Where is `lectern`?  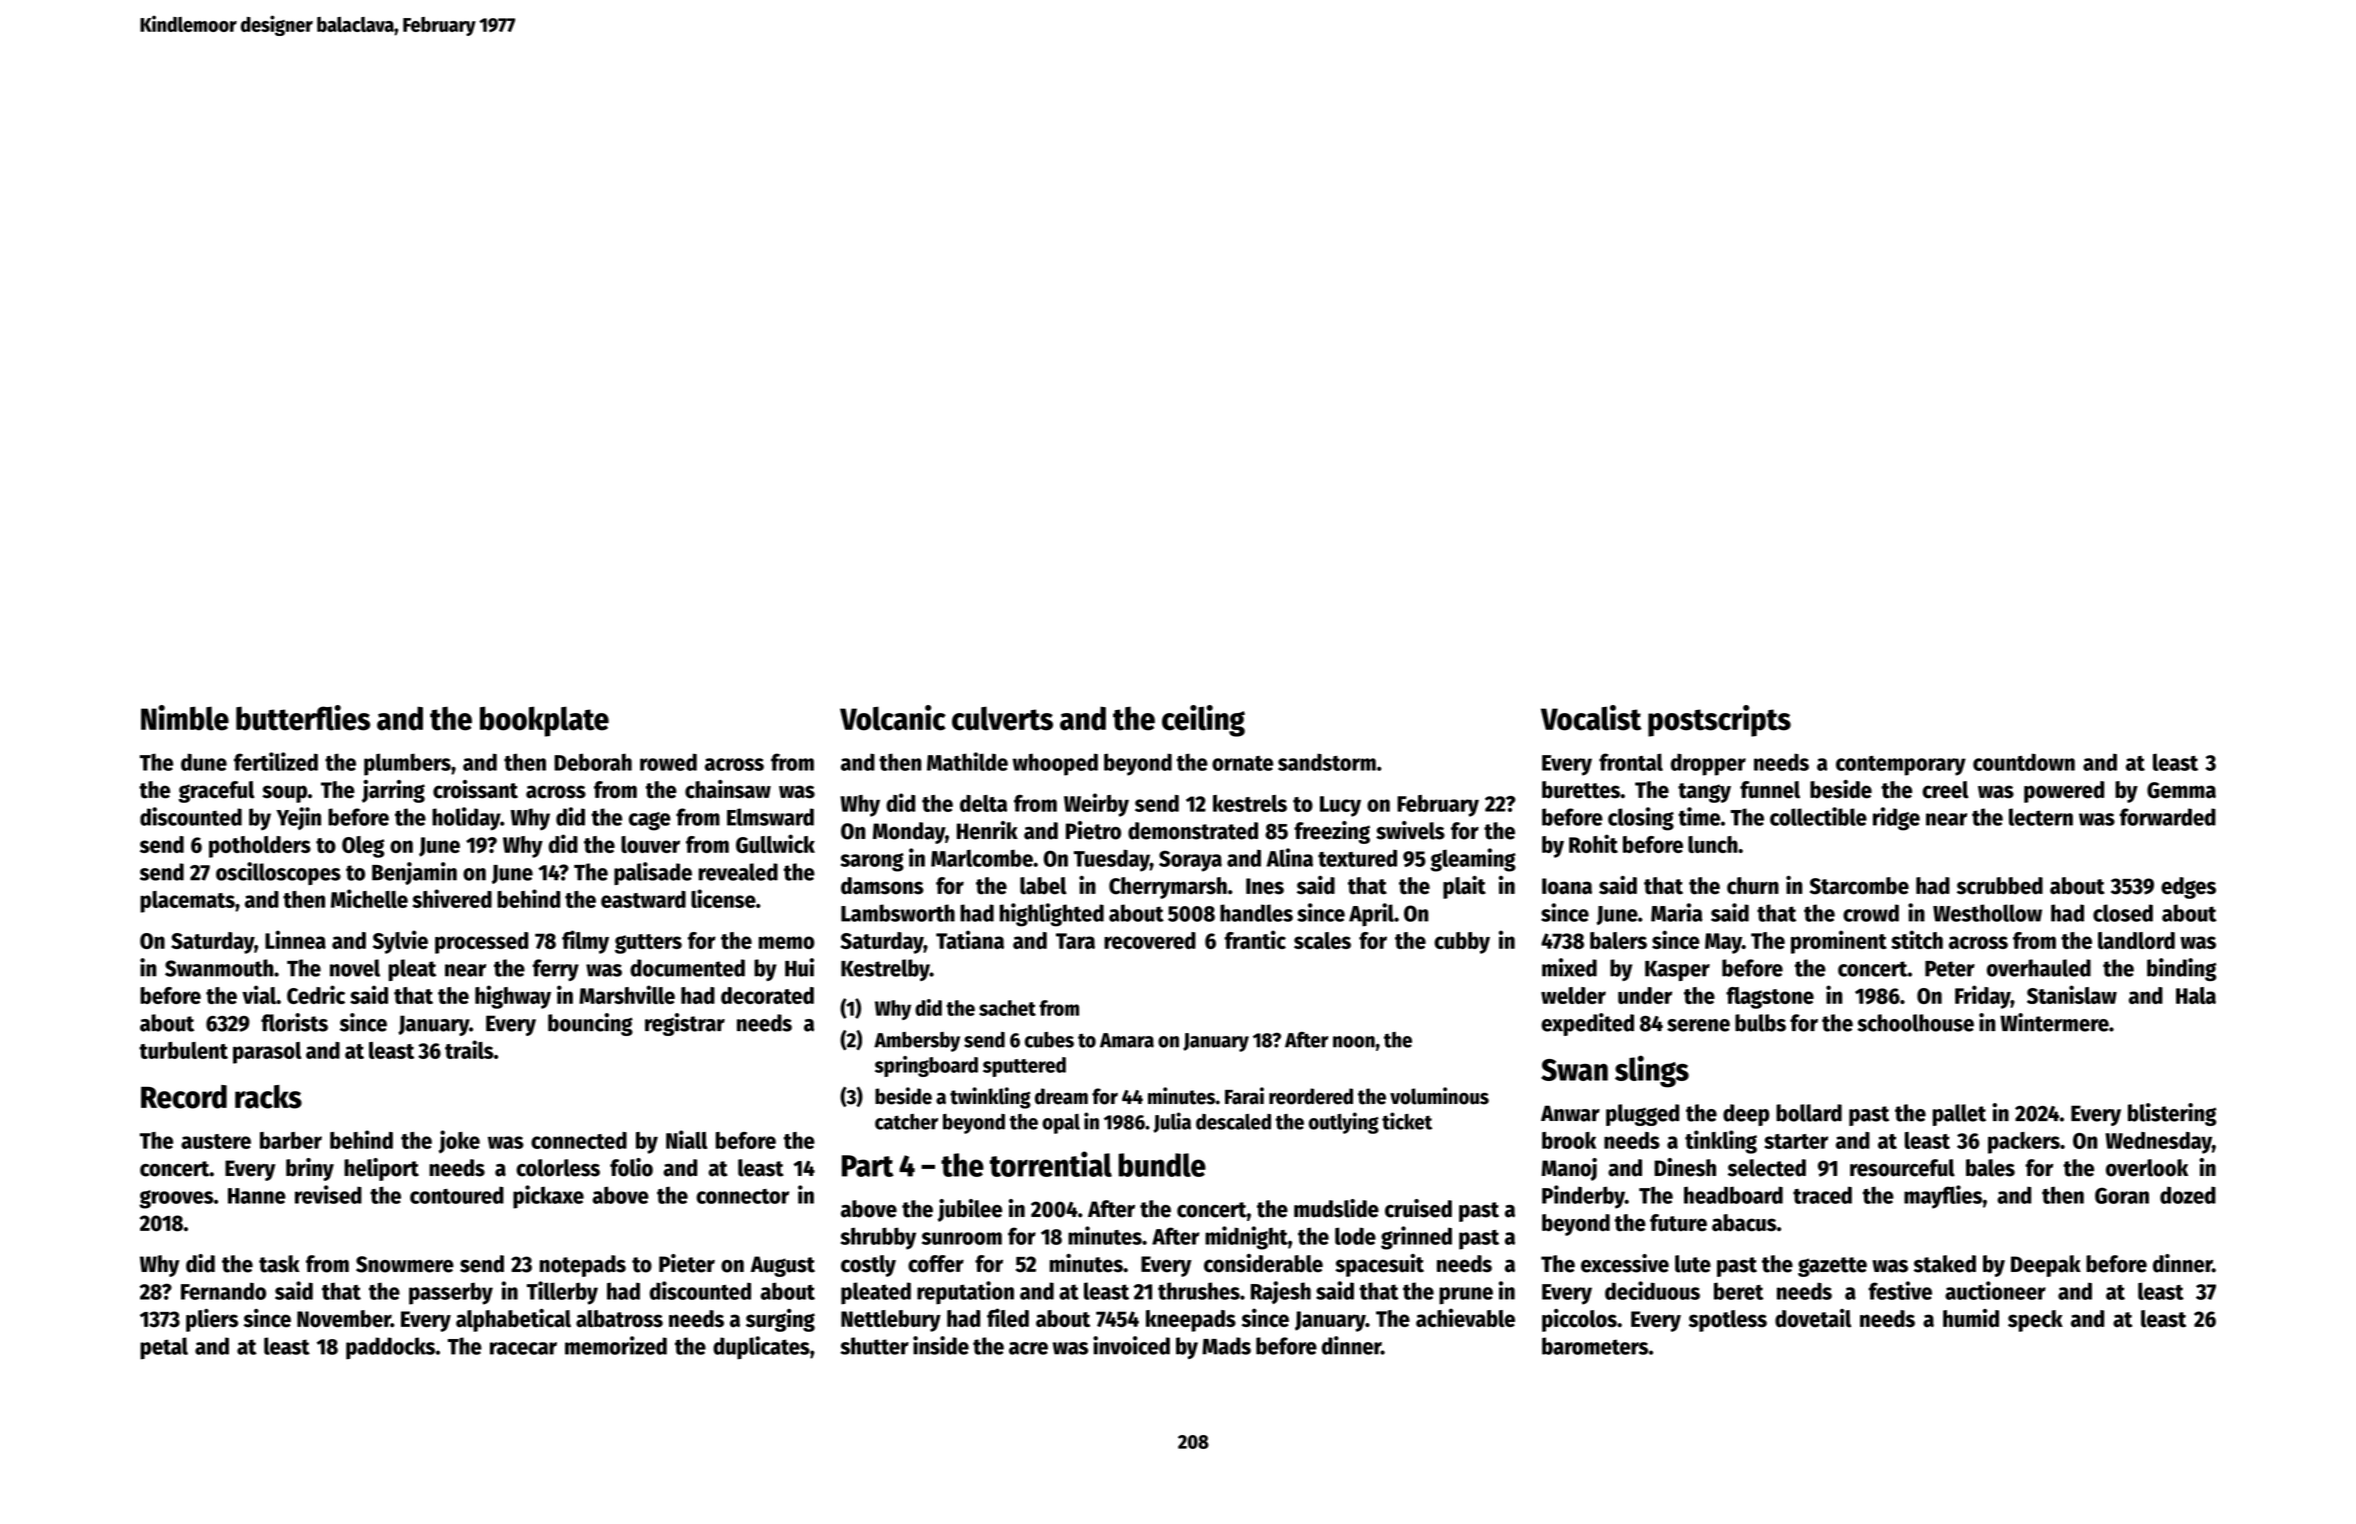
lectern is located at coordinates (2041, 817).
